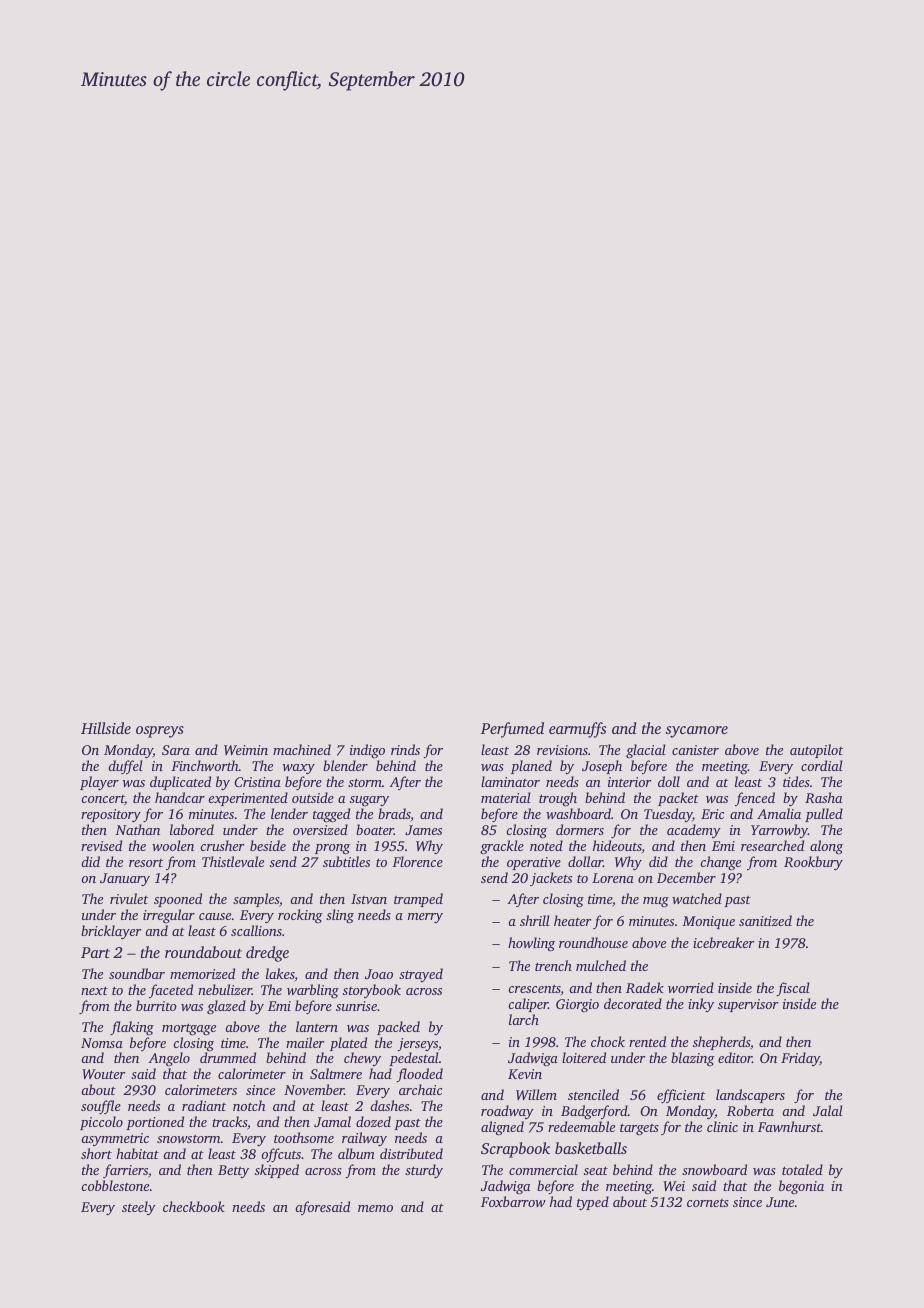 The width and height of the screenshot is (924, 1308). Describe the element at coordinates (160, 732) in the screenshot. I see `ospreys` at that location.
